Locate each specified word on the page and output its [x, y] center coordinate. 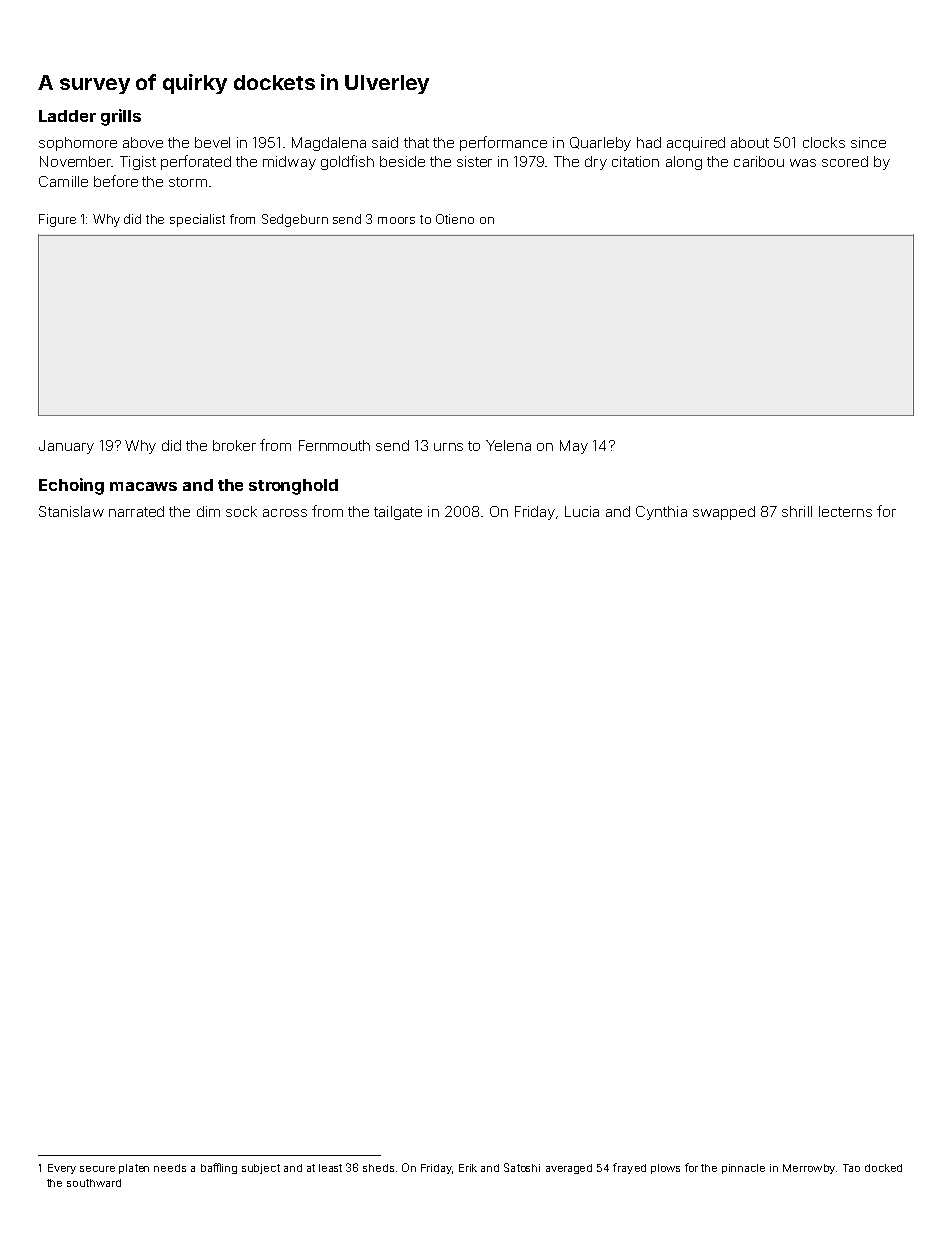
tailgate [398, 513]
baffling [219, 1168]
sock [241, 511]
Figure [57, 220]
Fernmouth [334, 445]
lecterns [845, 511]
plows [665, 1169]
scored [845, 161]
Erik [468, 1168]
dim [208, 511]
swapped [724, 513]
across [285, 513]
